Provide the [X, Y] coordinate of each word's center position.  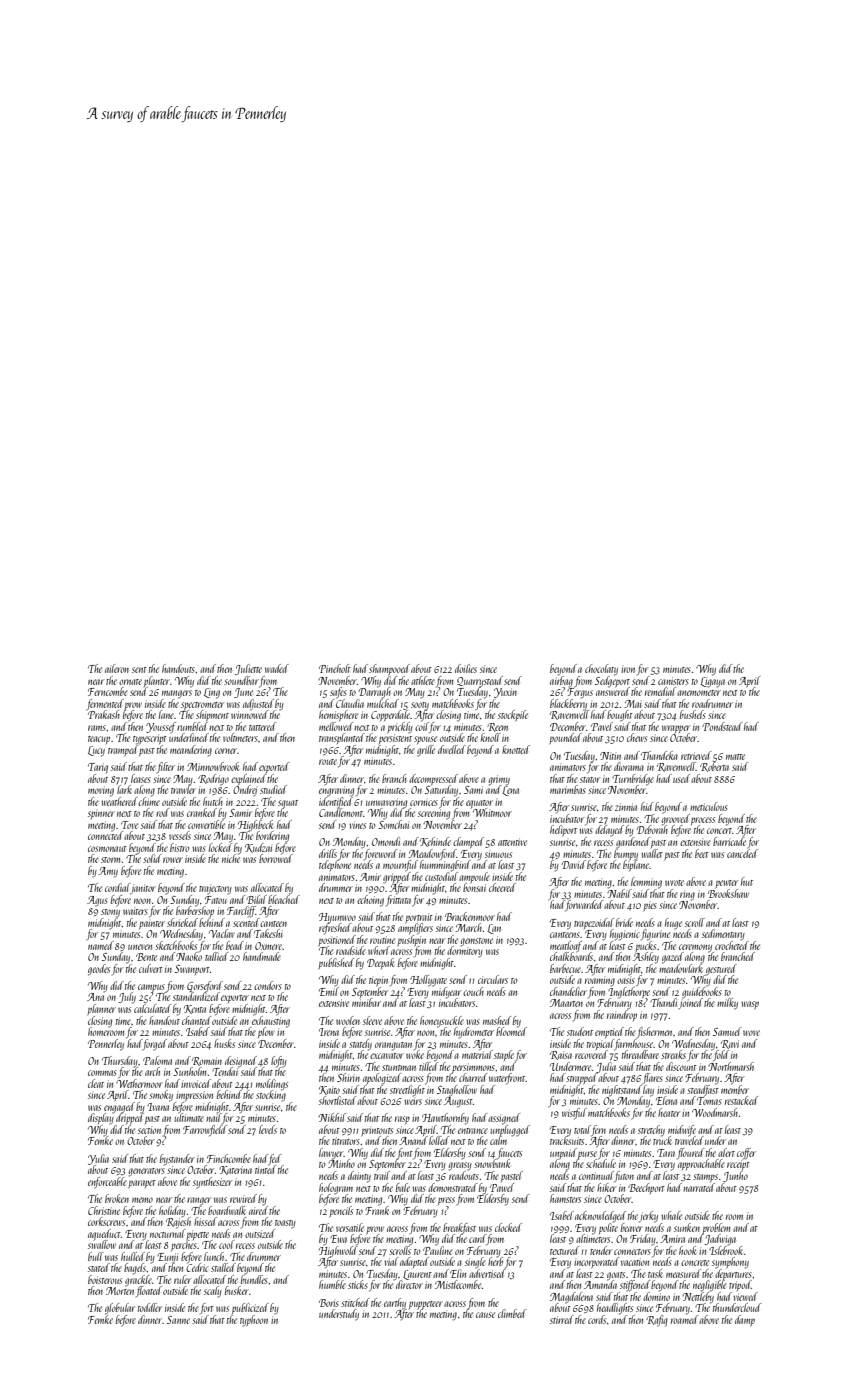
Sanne [178, 1320]
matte [735, 757]
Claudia [350, 703]
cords [597, 1319]
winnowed [249, 714]
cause [485, 1315]
